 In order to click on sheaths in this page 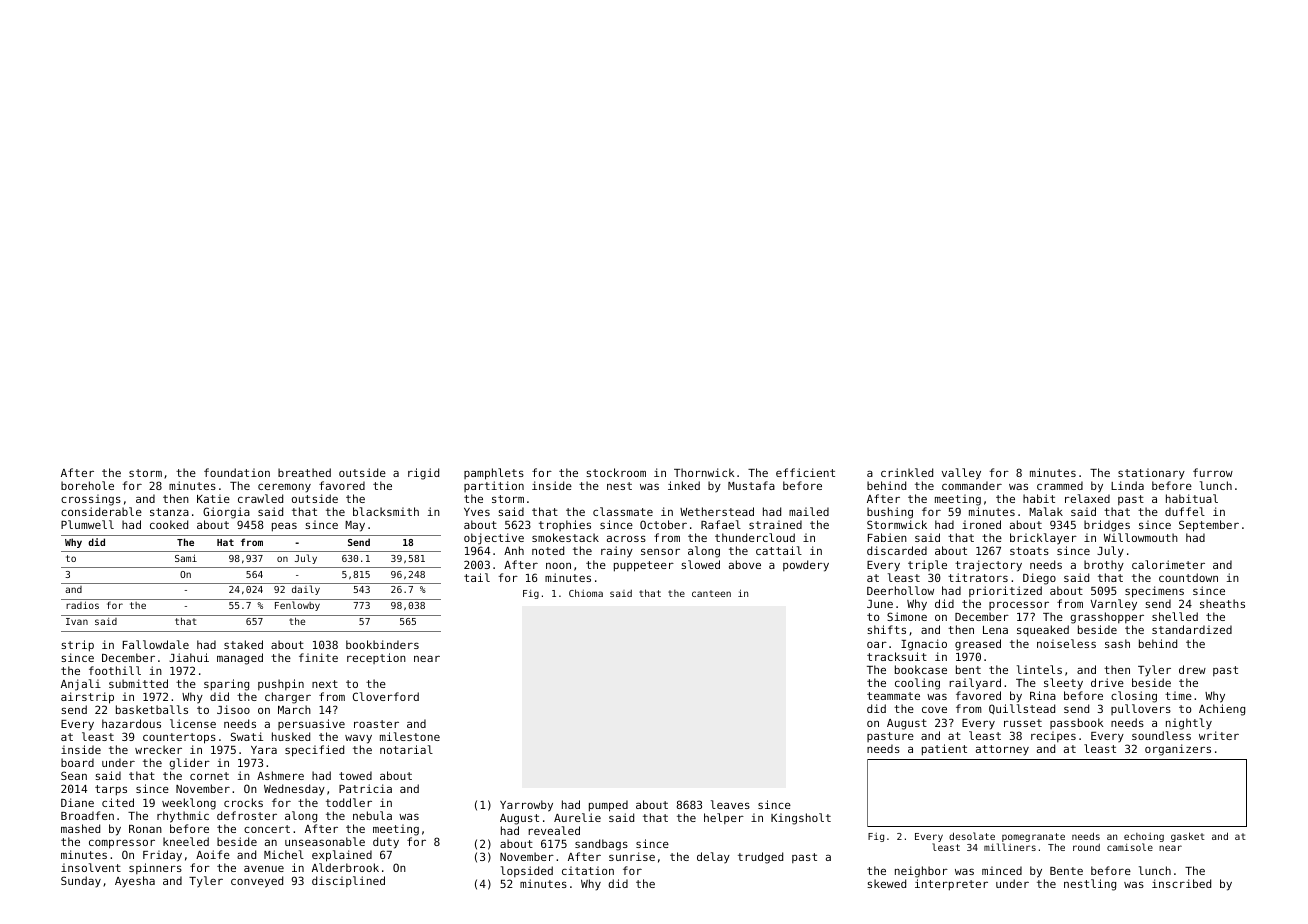, I will do `click(1222, 603)`.
